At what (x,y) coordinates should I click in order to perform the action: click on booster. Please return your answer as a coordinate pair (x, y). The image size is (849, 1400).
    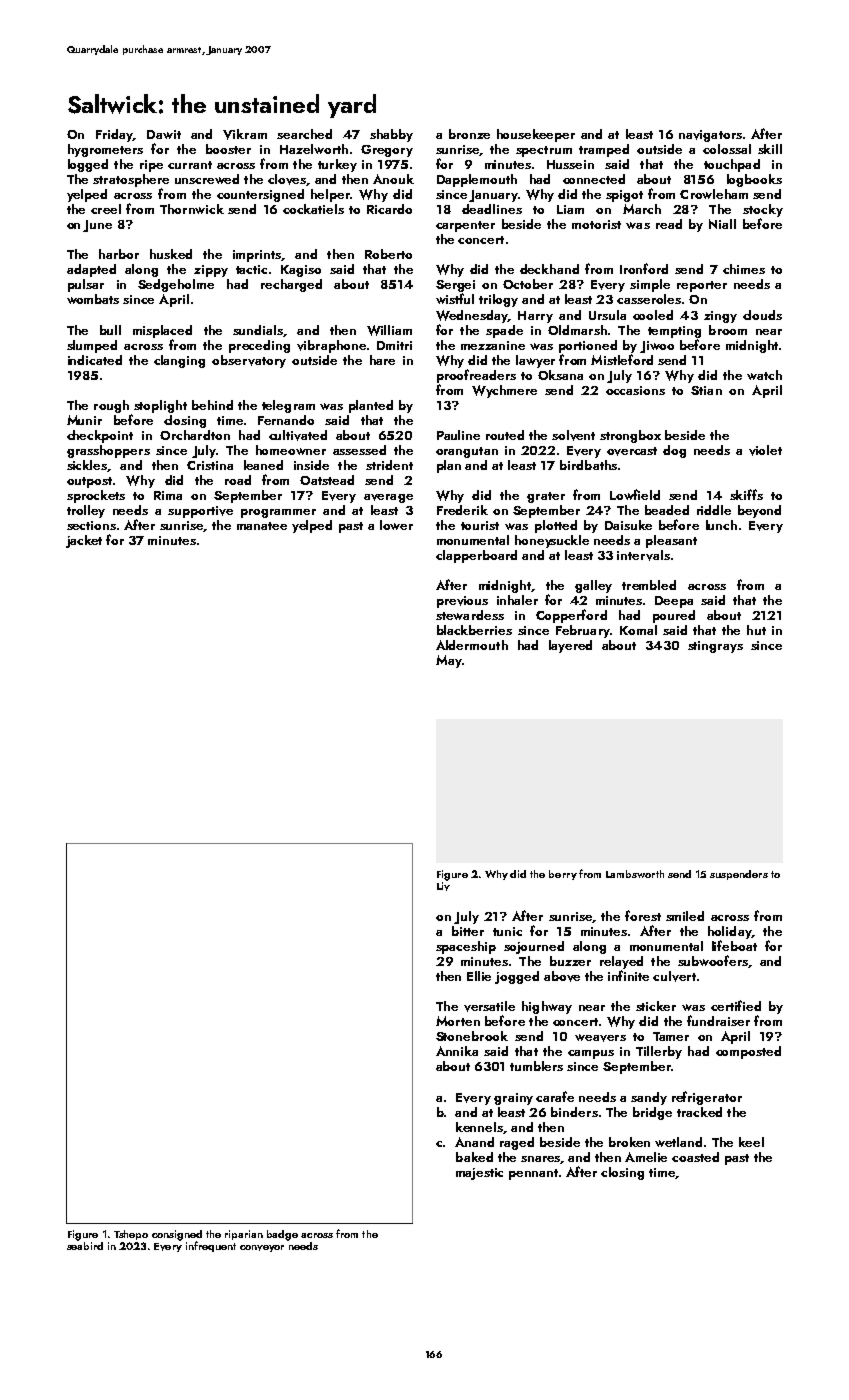
    Looking at the image, I should click on (228, 149).
